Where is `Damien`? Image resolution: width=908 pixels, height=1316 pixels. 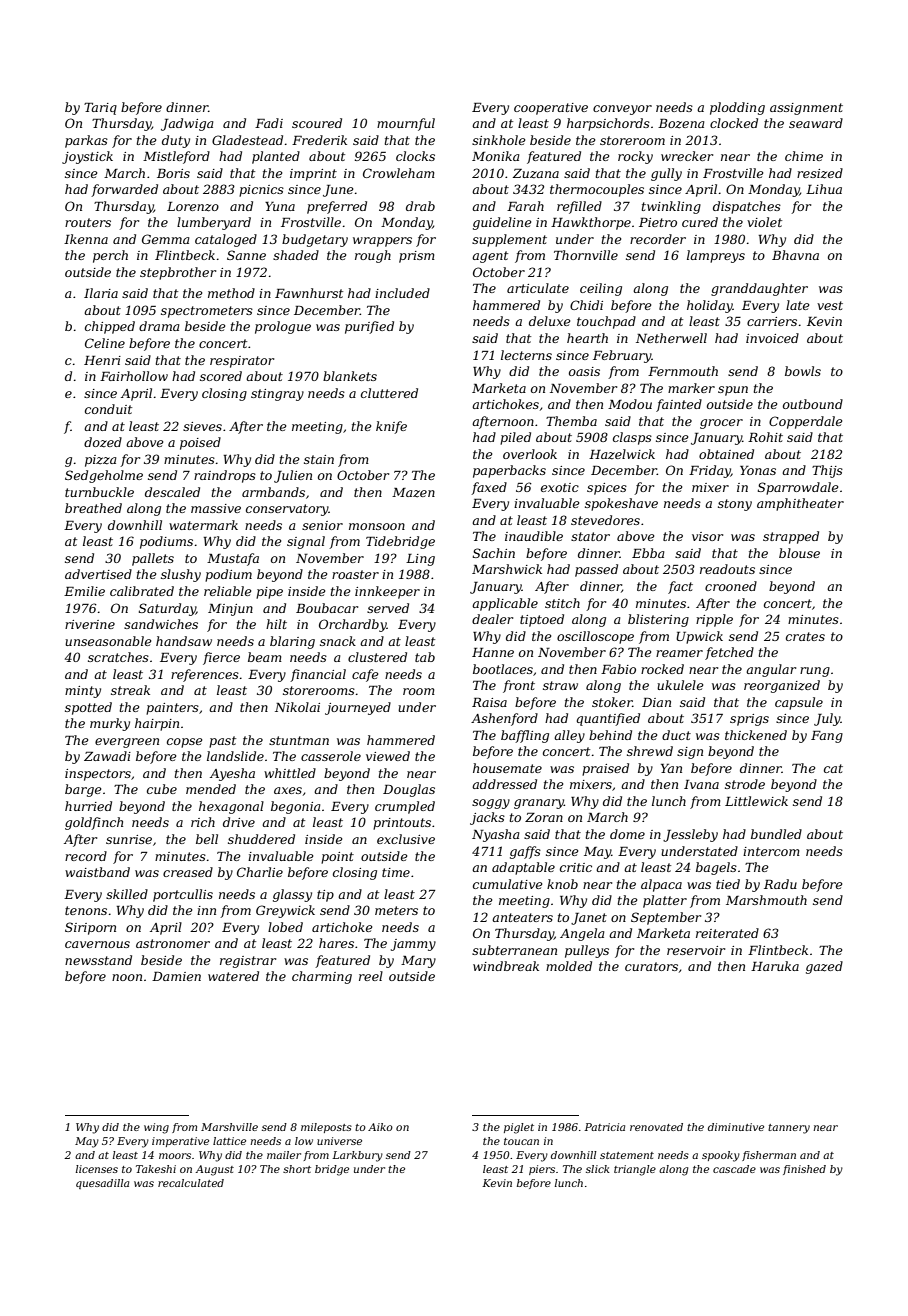 Damien is located at coordinates (176, 976).
